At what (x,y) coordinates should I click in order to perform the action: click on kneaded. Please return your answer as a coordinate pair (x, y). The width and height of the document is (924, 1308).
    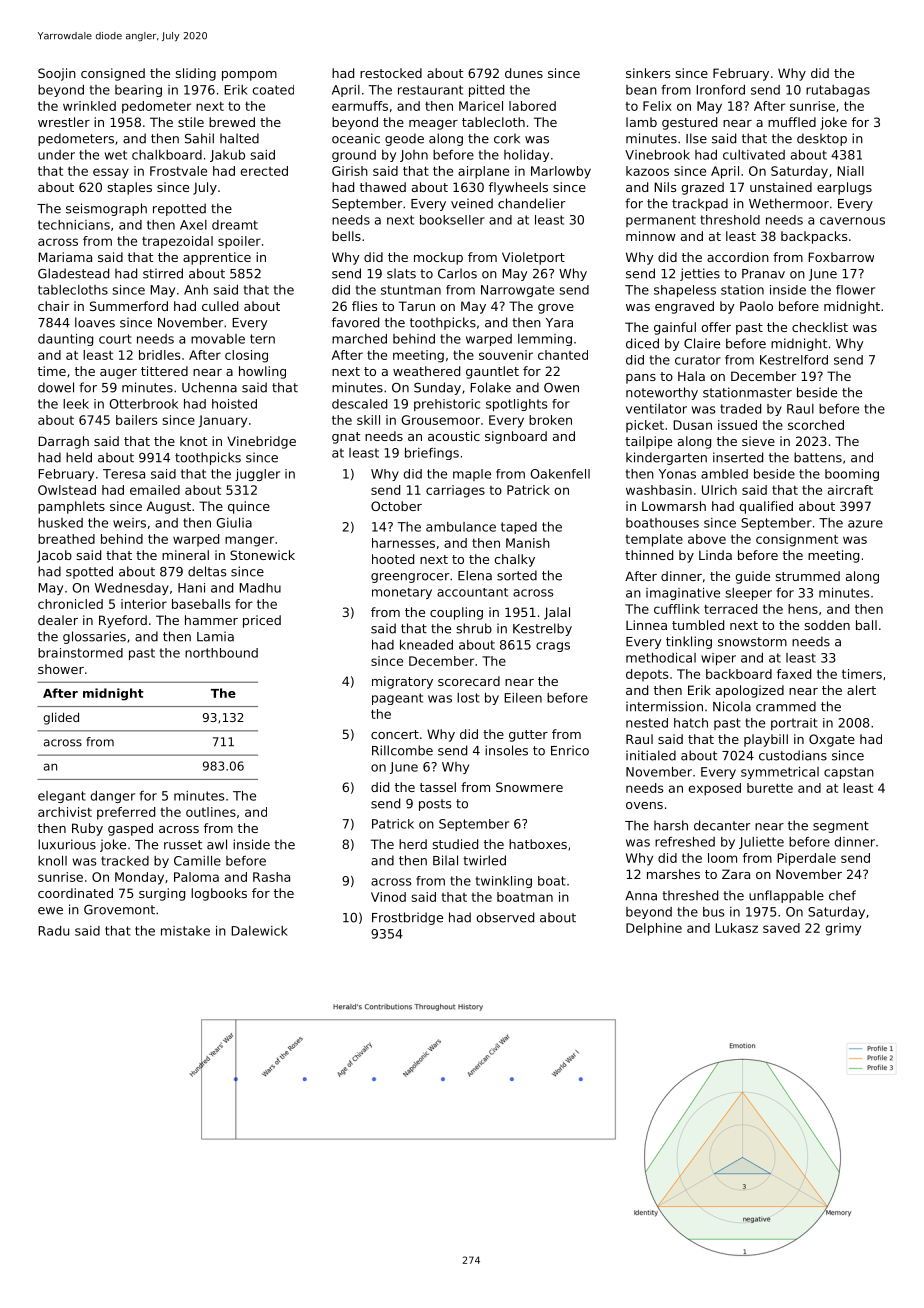
    Looking at the image, I should click on (426, 645).
